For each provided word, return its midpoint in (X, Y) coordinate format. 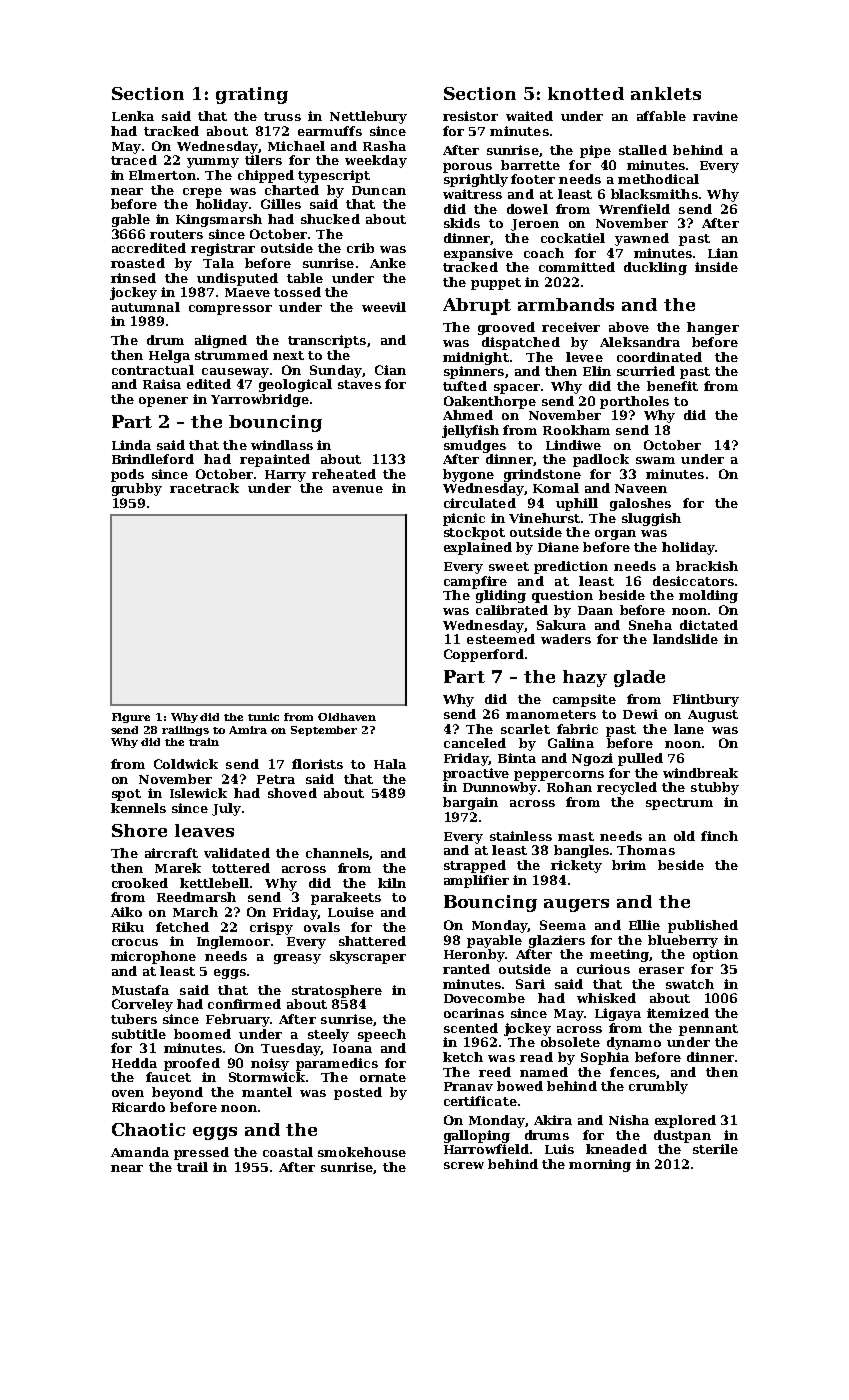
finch (719, 836)
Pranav (468, 1086)
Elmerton (162, 175)
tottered (241, 868)
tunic (263, 717)
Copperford (484, 655)
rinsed (133, 278)
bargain (470, 803)
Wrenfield (634, 209)
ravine (715, 116)
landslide (685, 639)
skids (462, 223)
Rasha (384, 146)
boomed (202, 1034)
